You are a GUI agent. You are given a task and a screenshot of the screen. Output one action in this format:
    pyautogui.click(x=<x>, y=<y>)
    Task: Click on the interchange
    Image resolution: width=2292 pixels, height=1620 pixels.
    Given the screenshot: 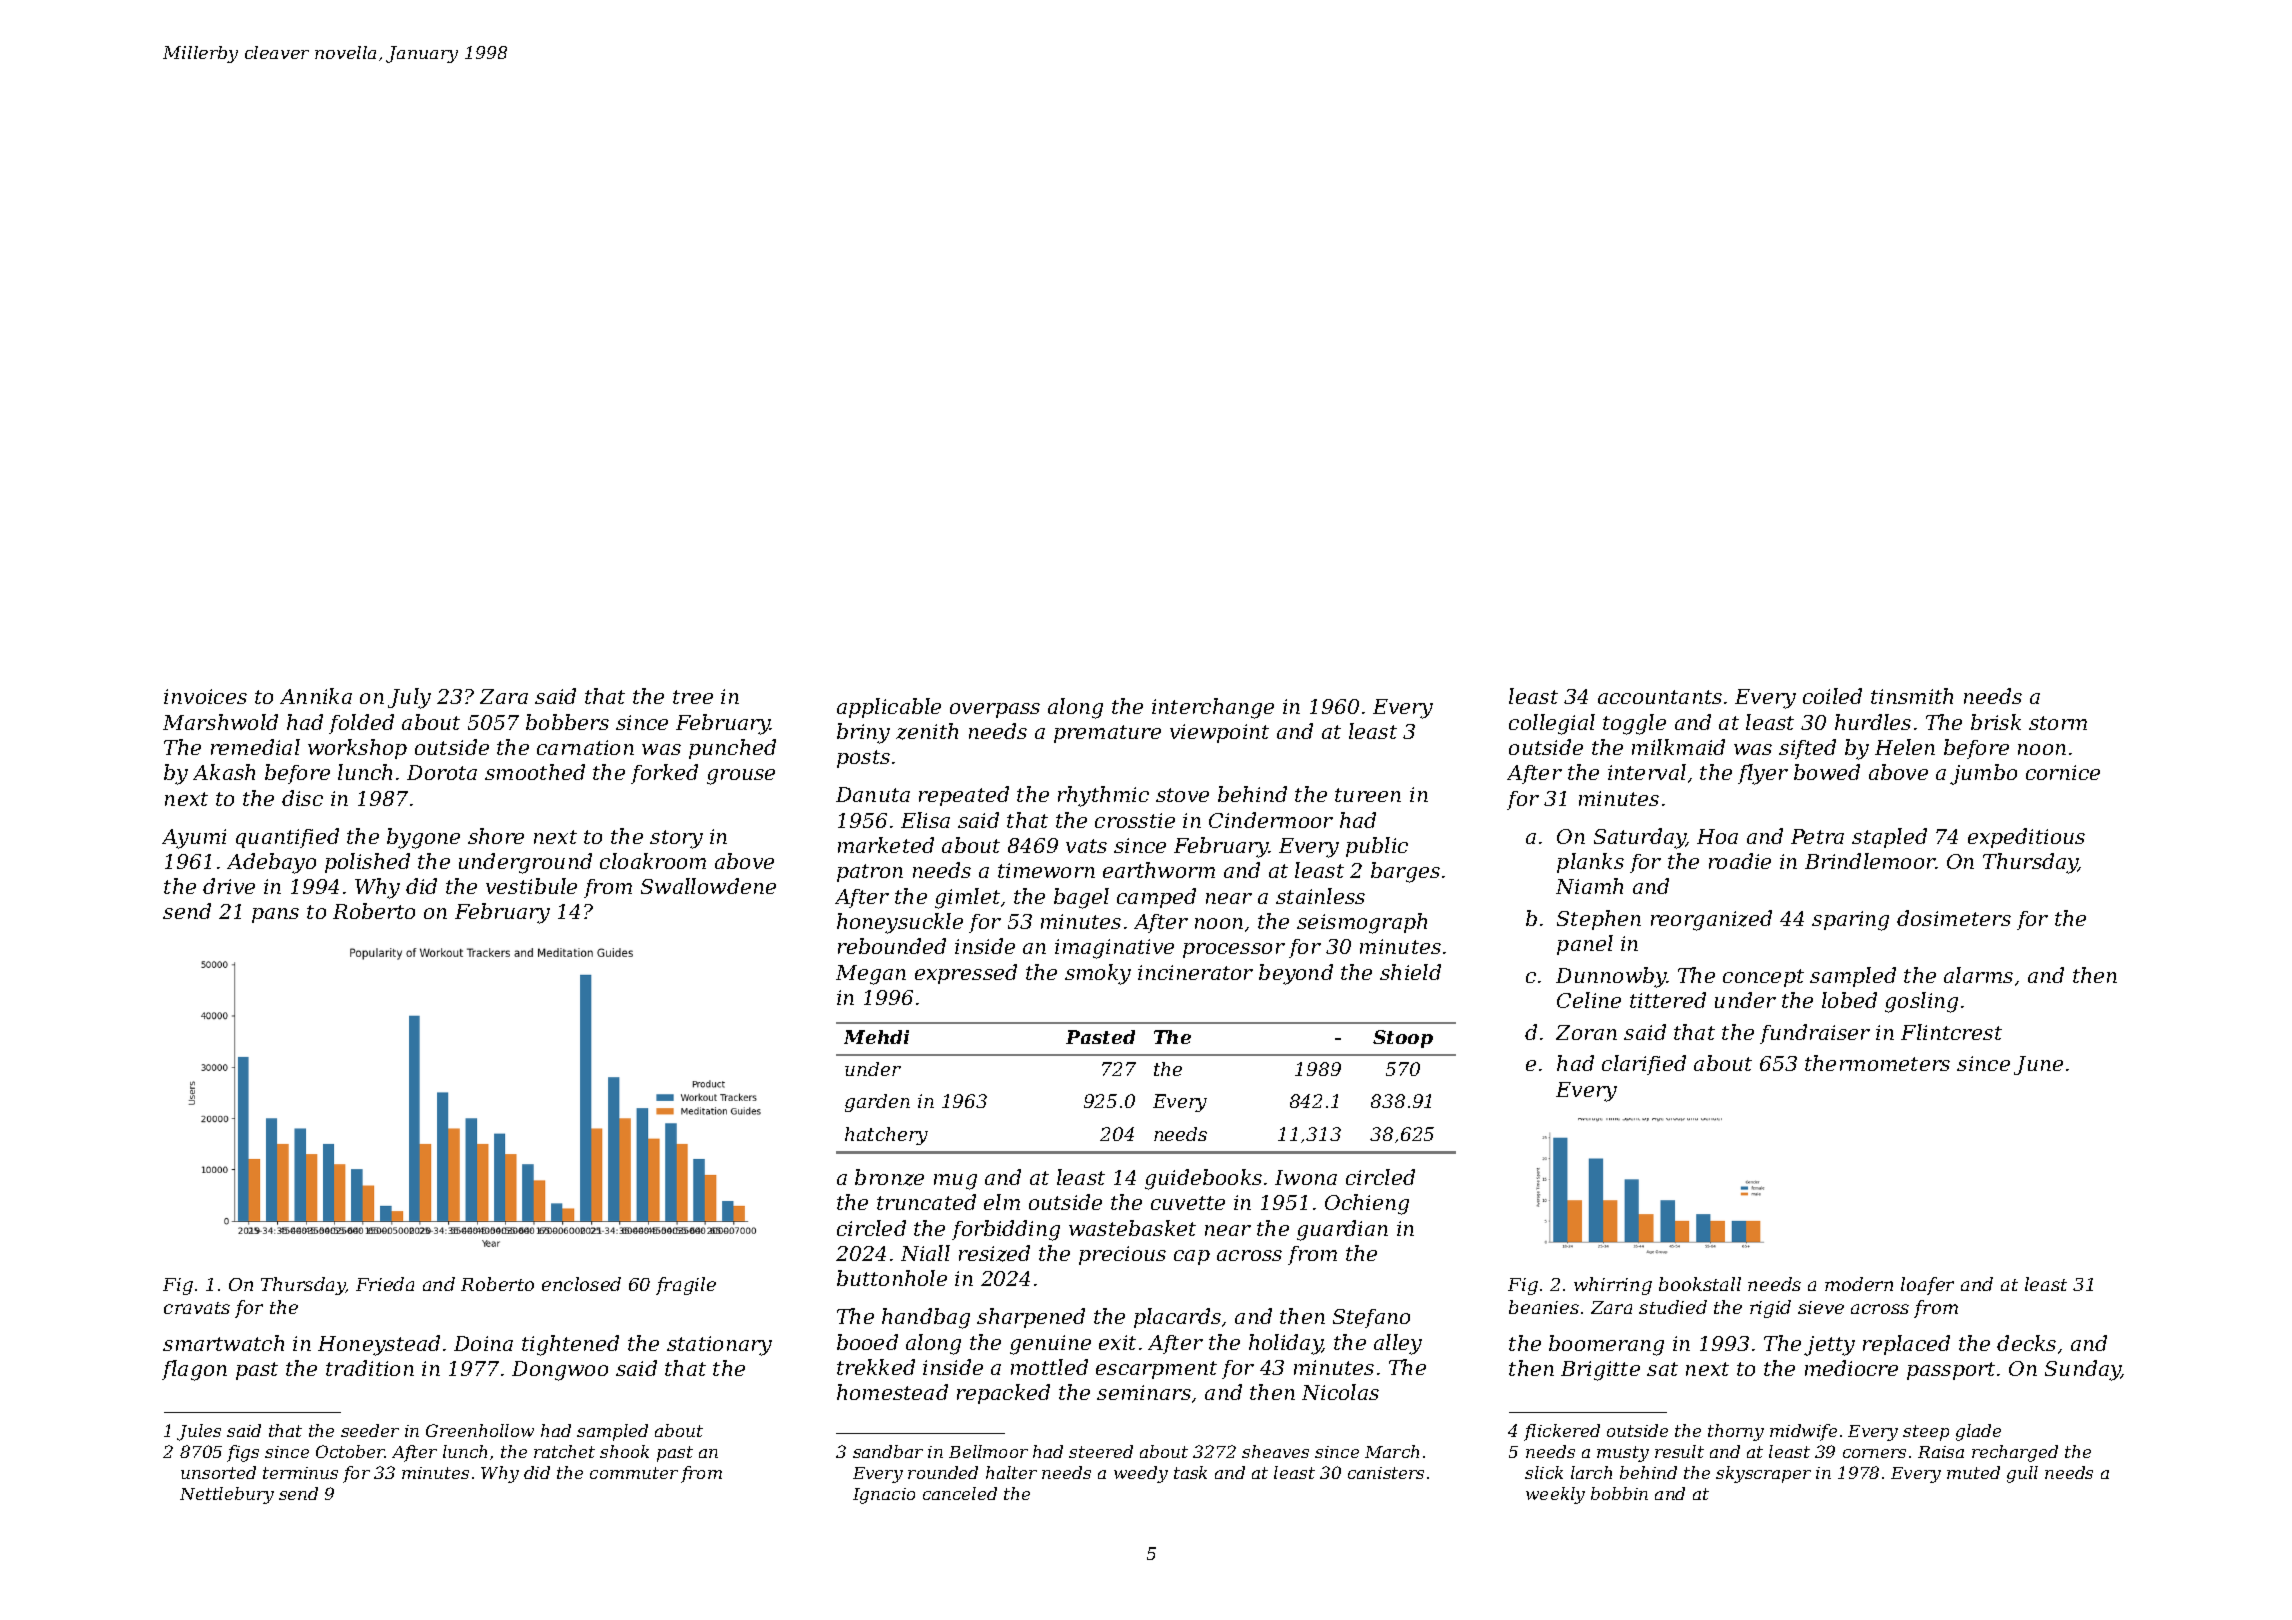 What is the action you would take?
    pyautogui.click(x=1213, y=708)
